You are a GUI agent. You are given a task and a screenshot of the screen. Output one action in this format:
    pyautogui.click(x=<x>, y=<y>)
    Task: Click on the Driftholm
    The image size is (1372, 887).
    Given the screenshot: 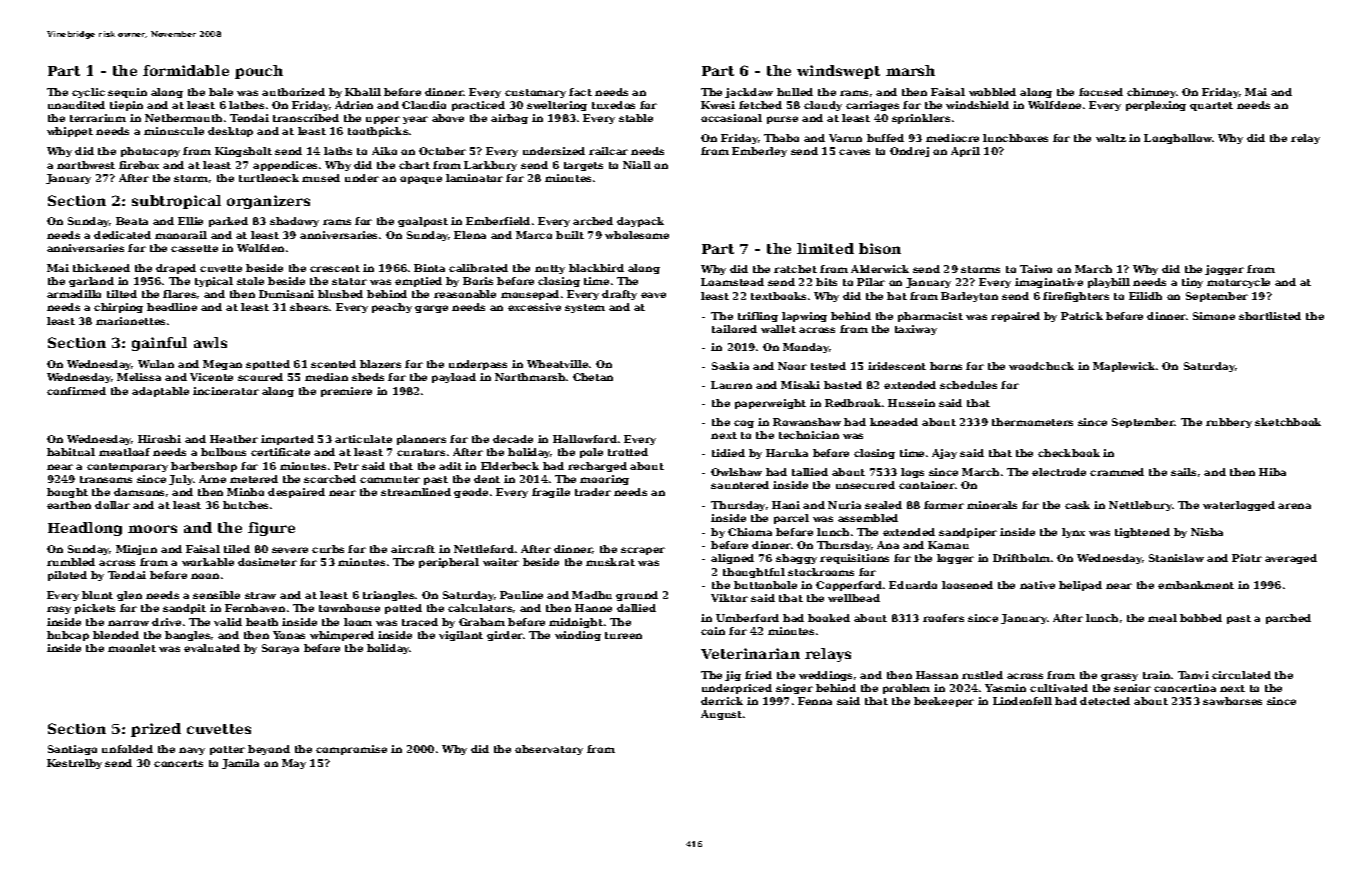 What is the action you would take?
    pyautogui.click(x=1021, y=558)
